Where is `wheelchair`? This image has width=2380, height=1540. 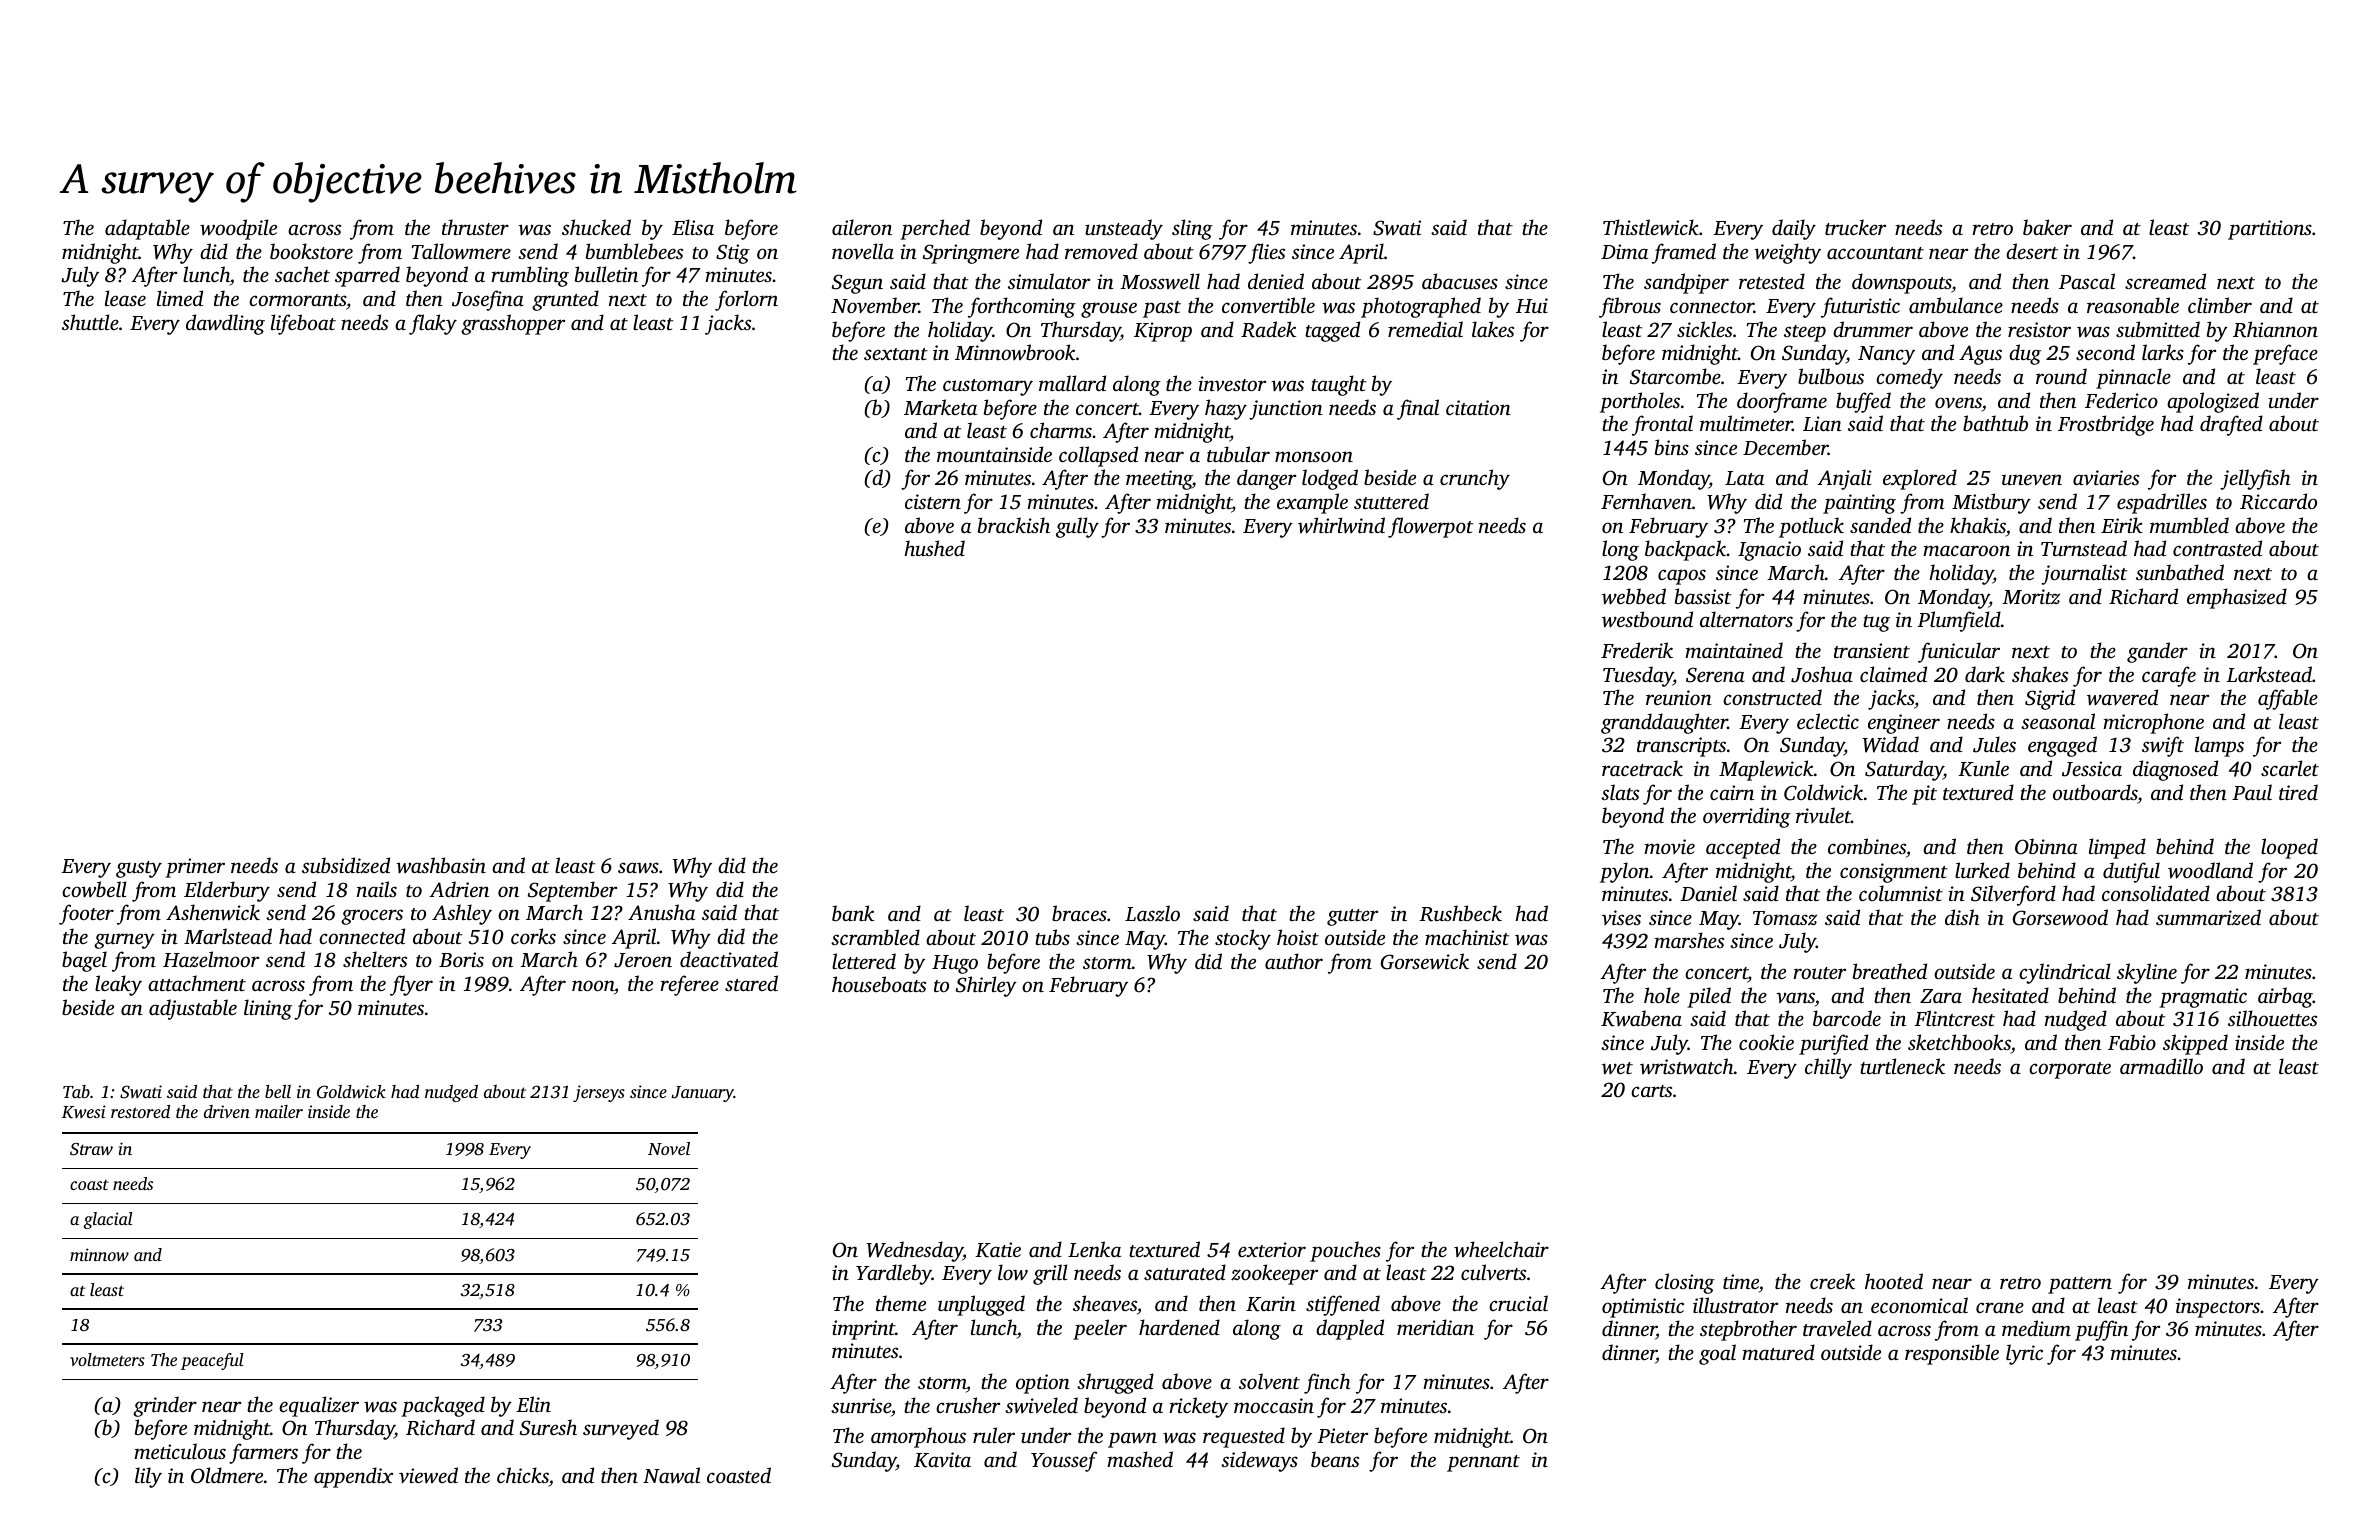
wheelchair is located at coordinates (1501, 1249).
